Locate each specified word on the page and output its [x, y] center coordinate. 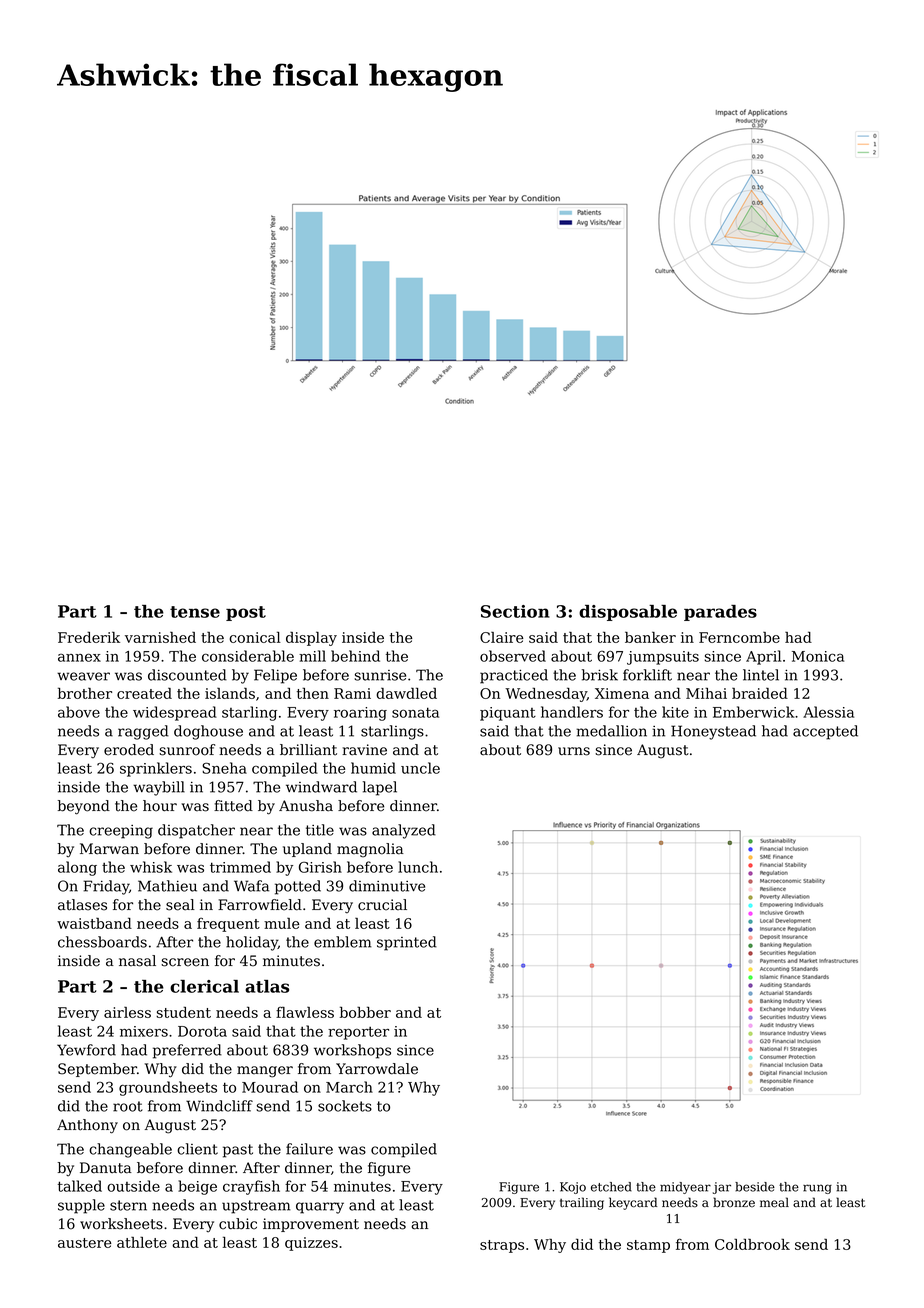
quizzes [311, 1244]
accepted [825, 732]
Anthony [87, 1126]
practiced [514, 676]
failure [309, 1149]
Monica [818, 656]
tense [195, 612]
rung [817, 1189]
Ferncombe [739, 637]
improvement [311, 1225]
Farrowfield [260, 905]
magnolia [370, 850]
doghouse [208, 732]
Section [515, 611]
